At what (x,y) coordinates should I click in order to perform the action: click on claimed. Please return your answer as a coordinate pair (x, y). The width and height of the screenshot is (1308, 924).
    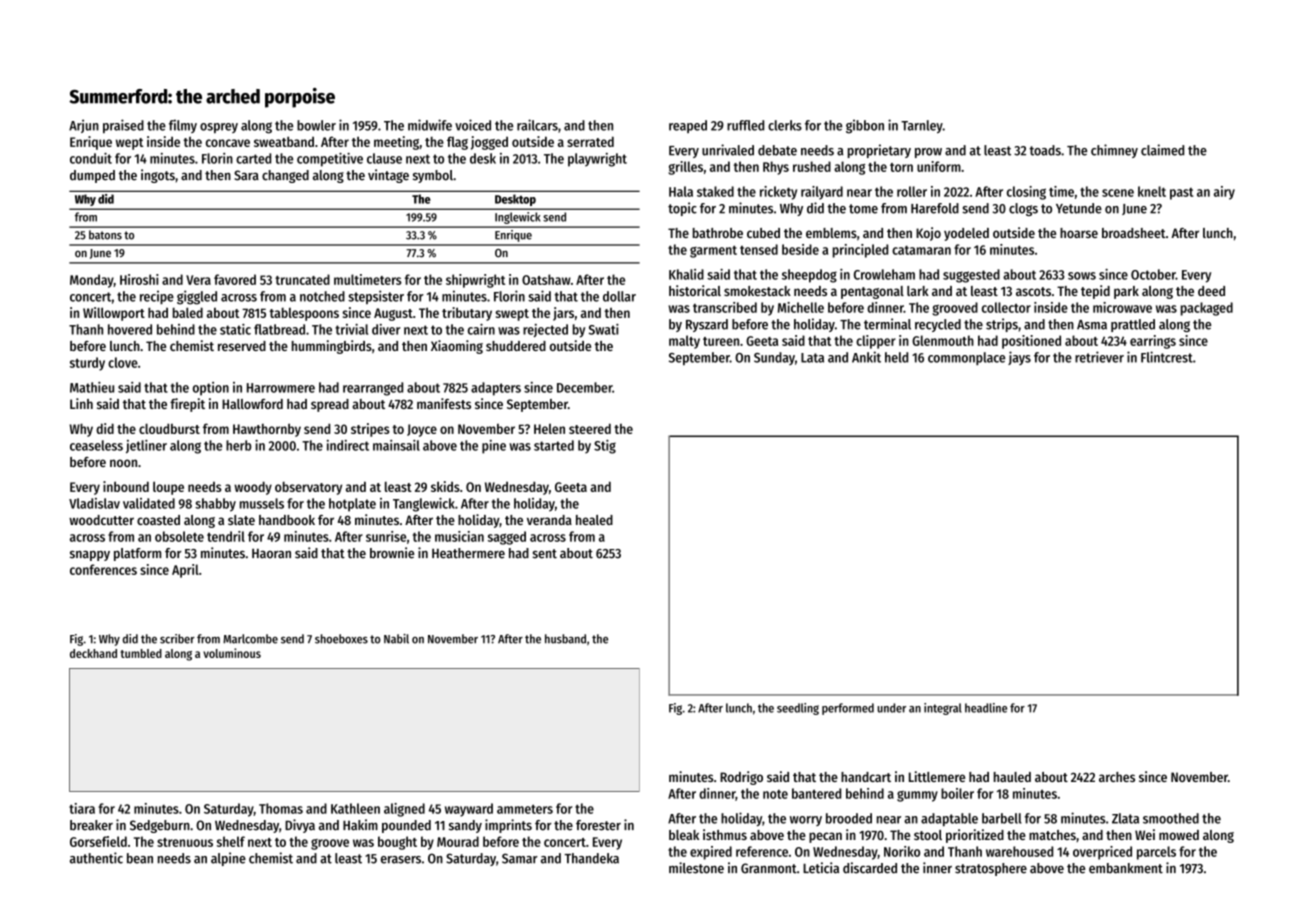
    Looking at the image, I should click on (1162, 150).
